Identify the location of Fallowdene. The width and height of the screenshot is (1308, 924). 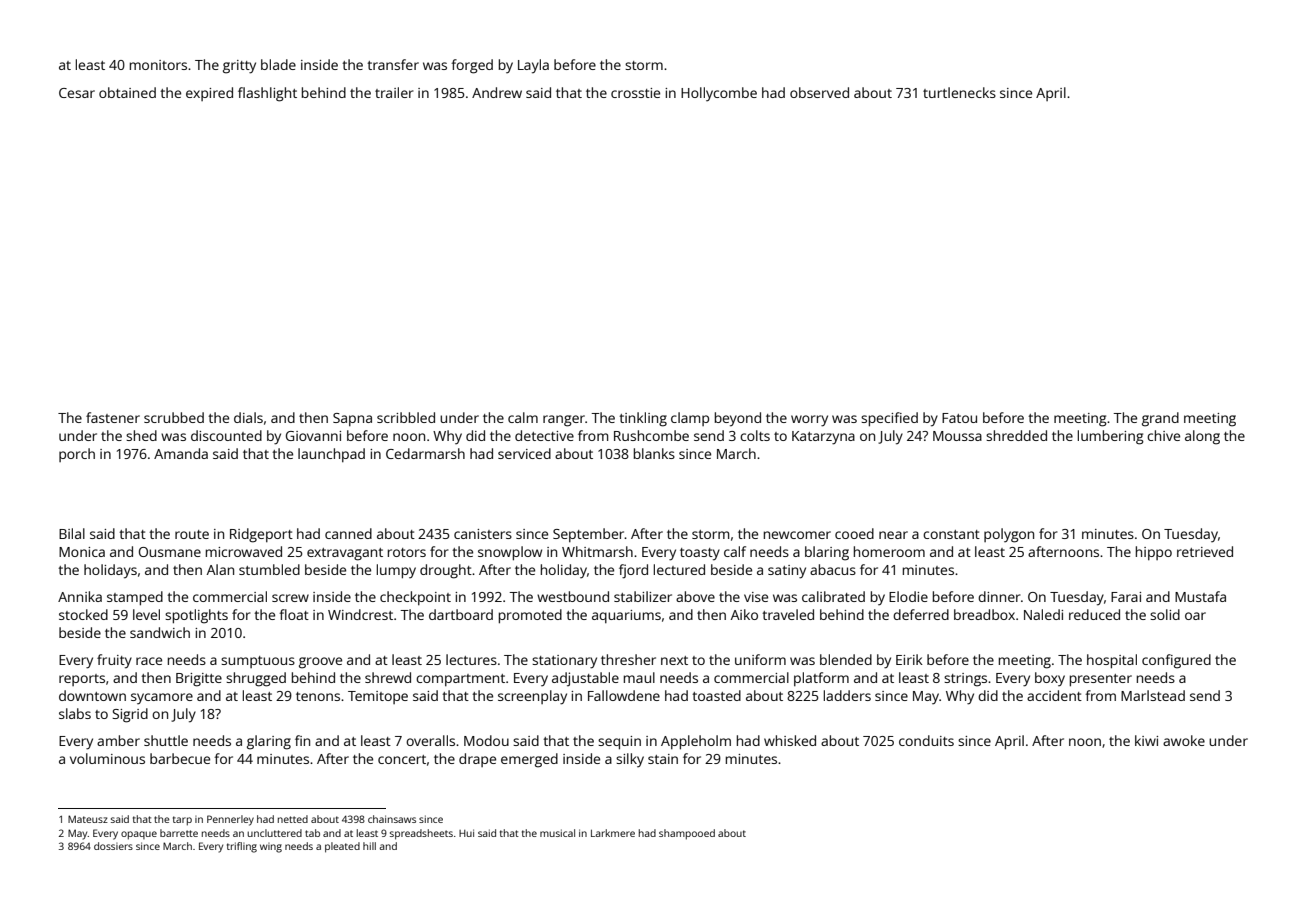
(624, 695).
